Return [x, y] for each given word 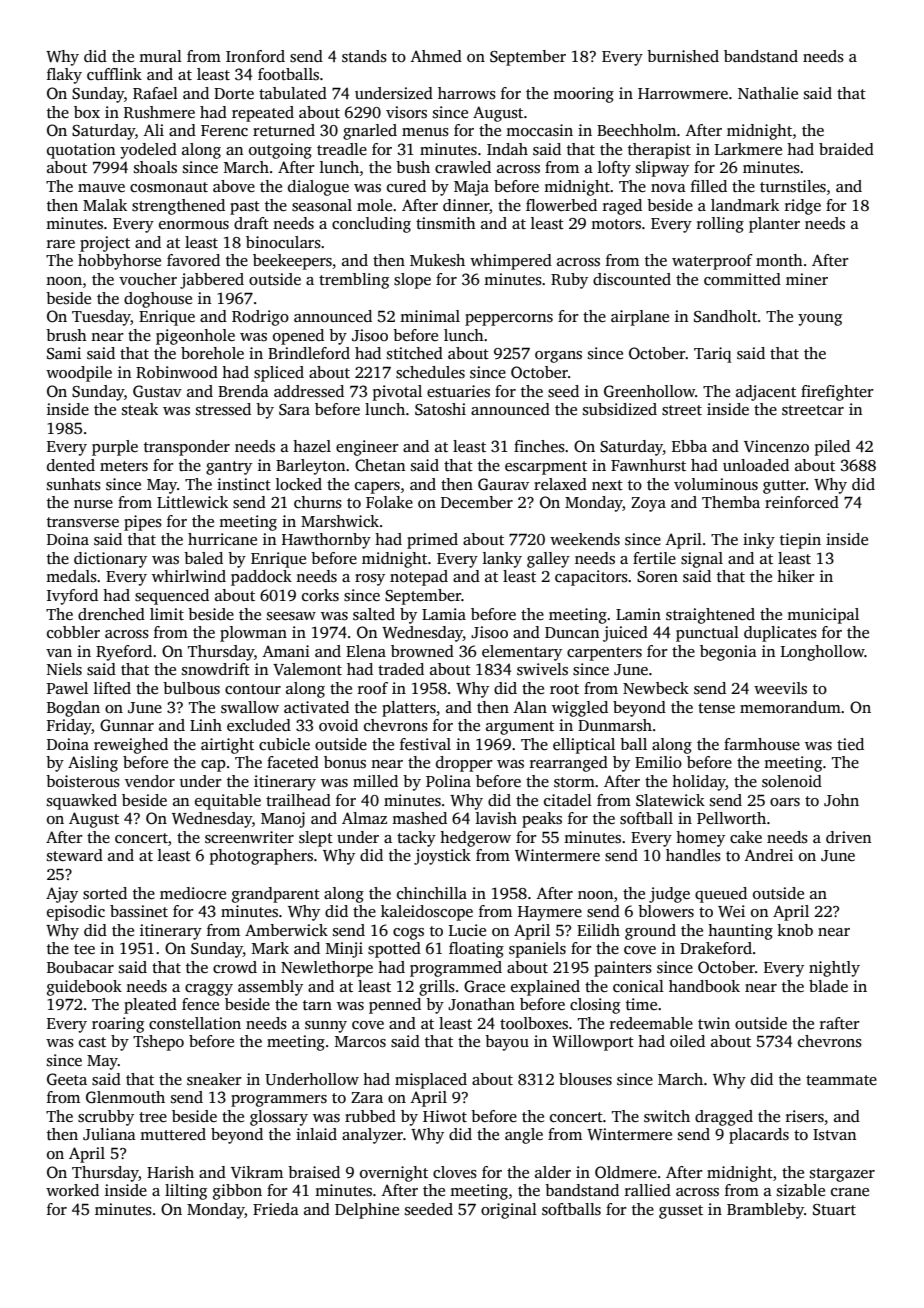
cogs [408, 934]
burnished [683, 56]
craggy [209, 990]
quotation [81, 151]
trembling [354, 281]
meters [124, 466]
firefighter [837, 393]
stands [364, 56]
